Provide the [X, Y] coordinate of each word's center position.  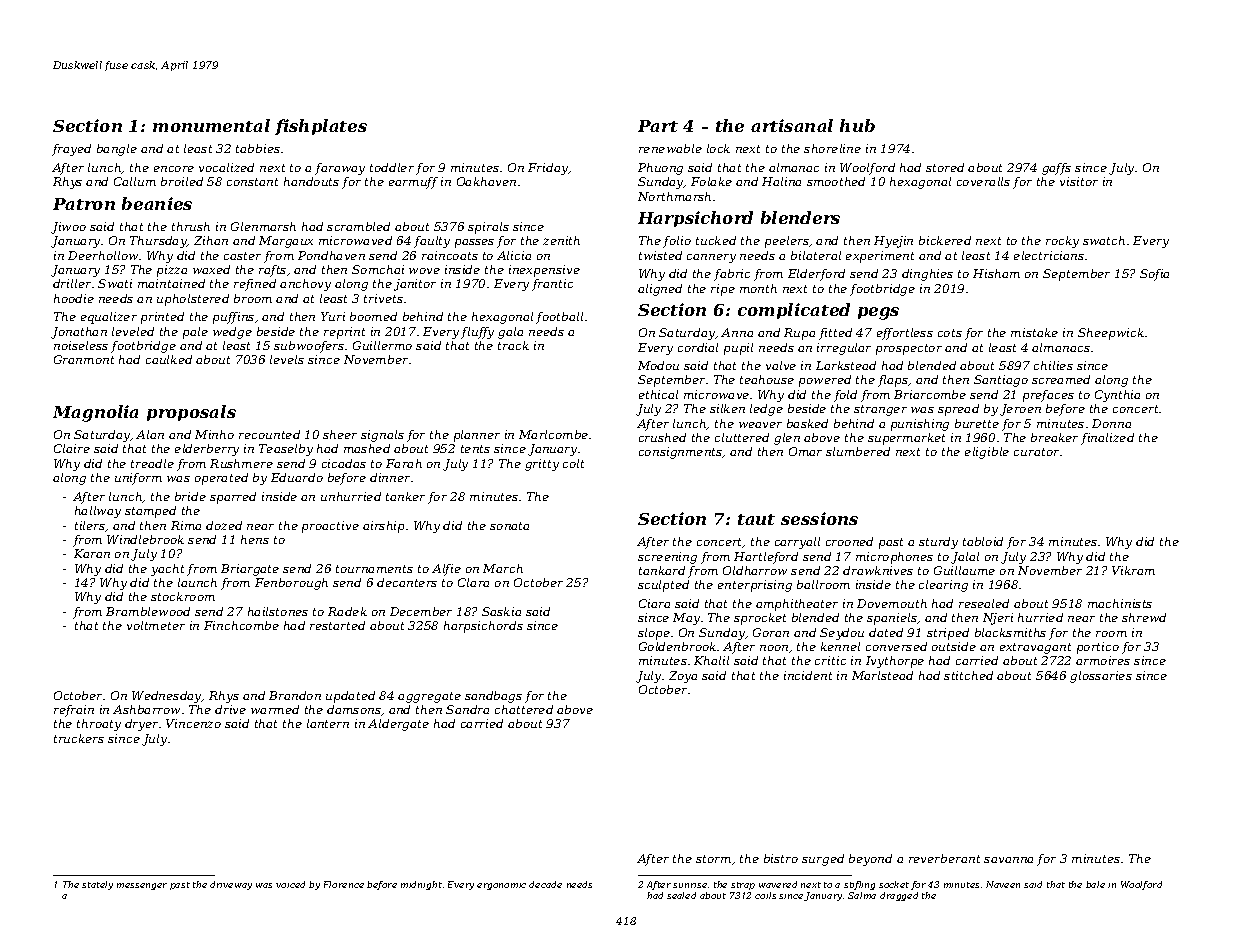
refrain [74, 711]
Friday [548, 169]
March [503, 568]
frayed [71, 150]
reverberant [944, 858]
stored [945, 167]
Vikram [1133, 570]
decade [545, 884]
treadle [152, 463]
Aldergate [398, 725]
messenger [142, 886]
